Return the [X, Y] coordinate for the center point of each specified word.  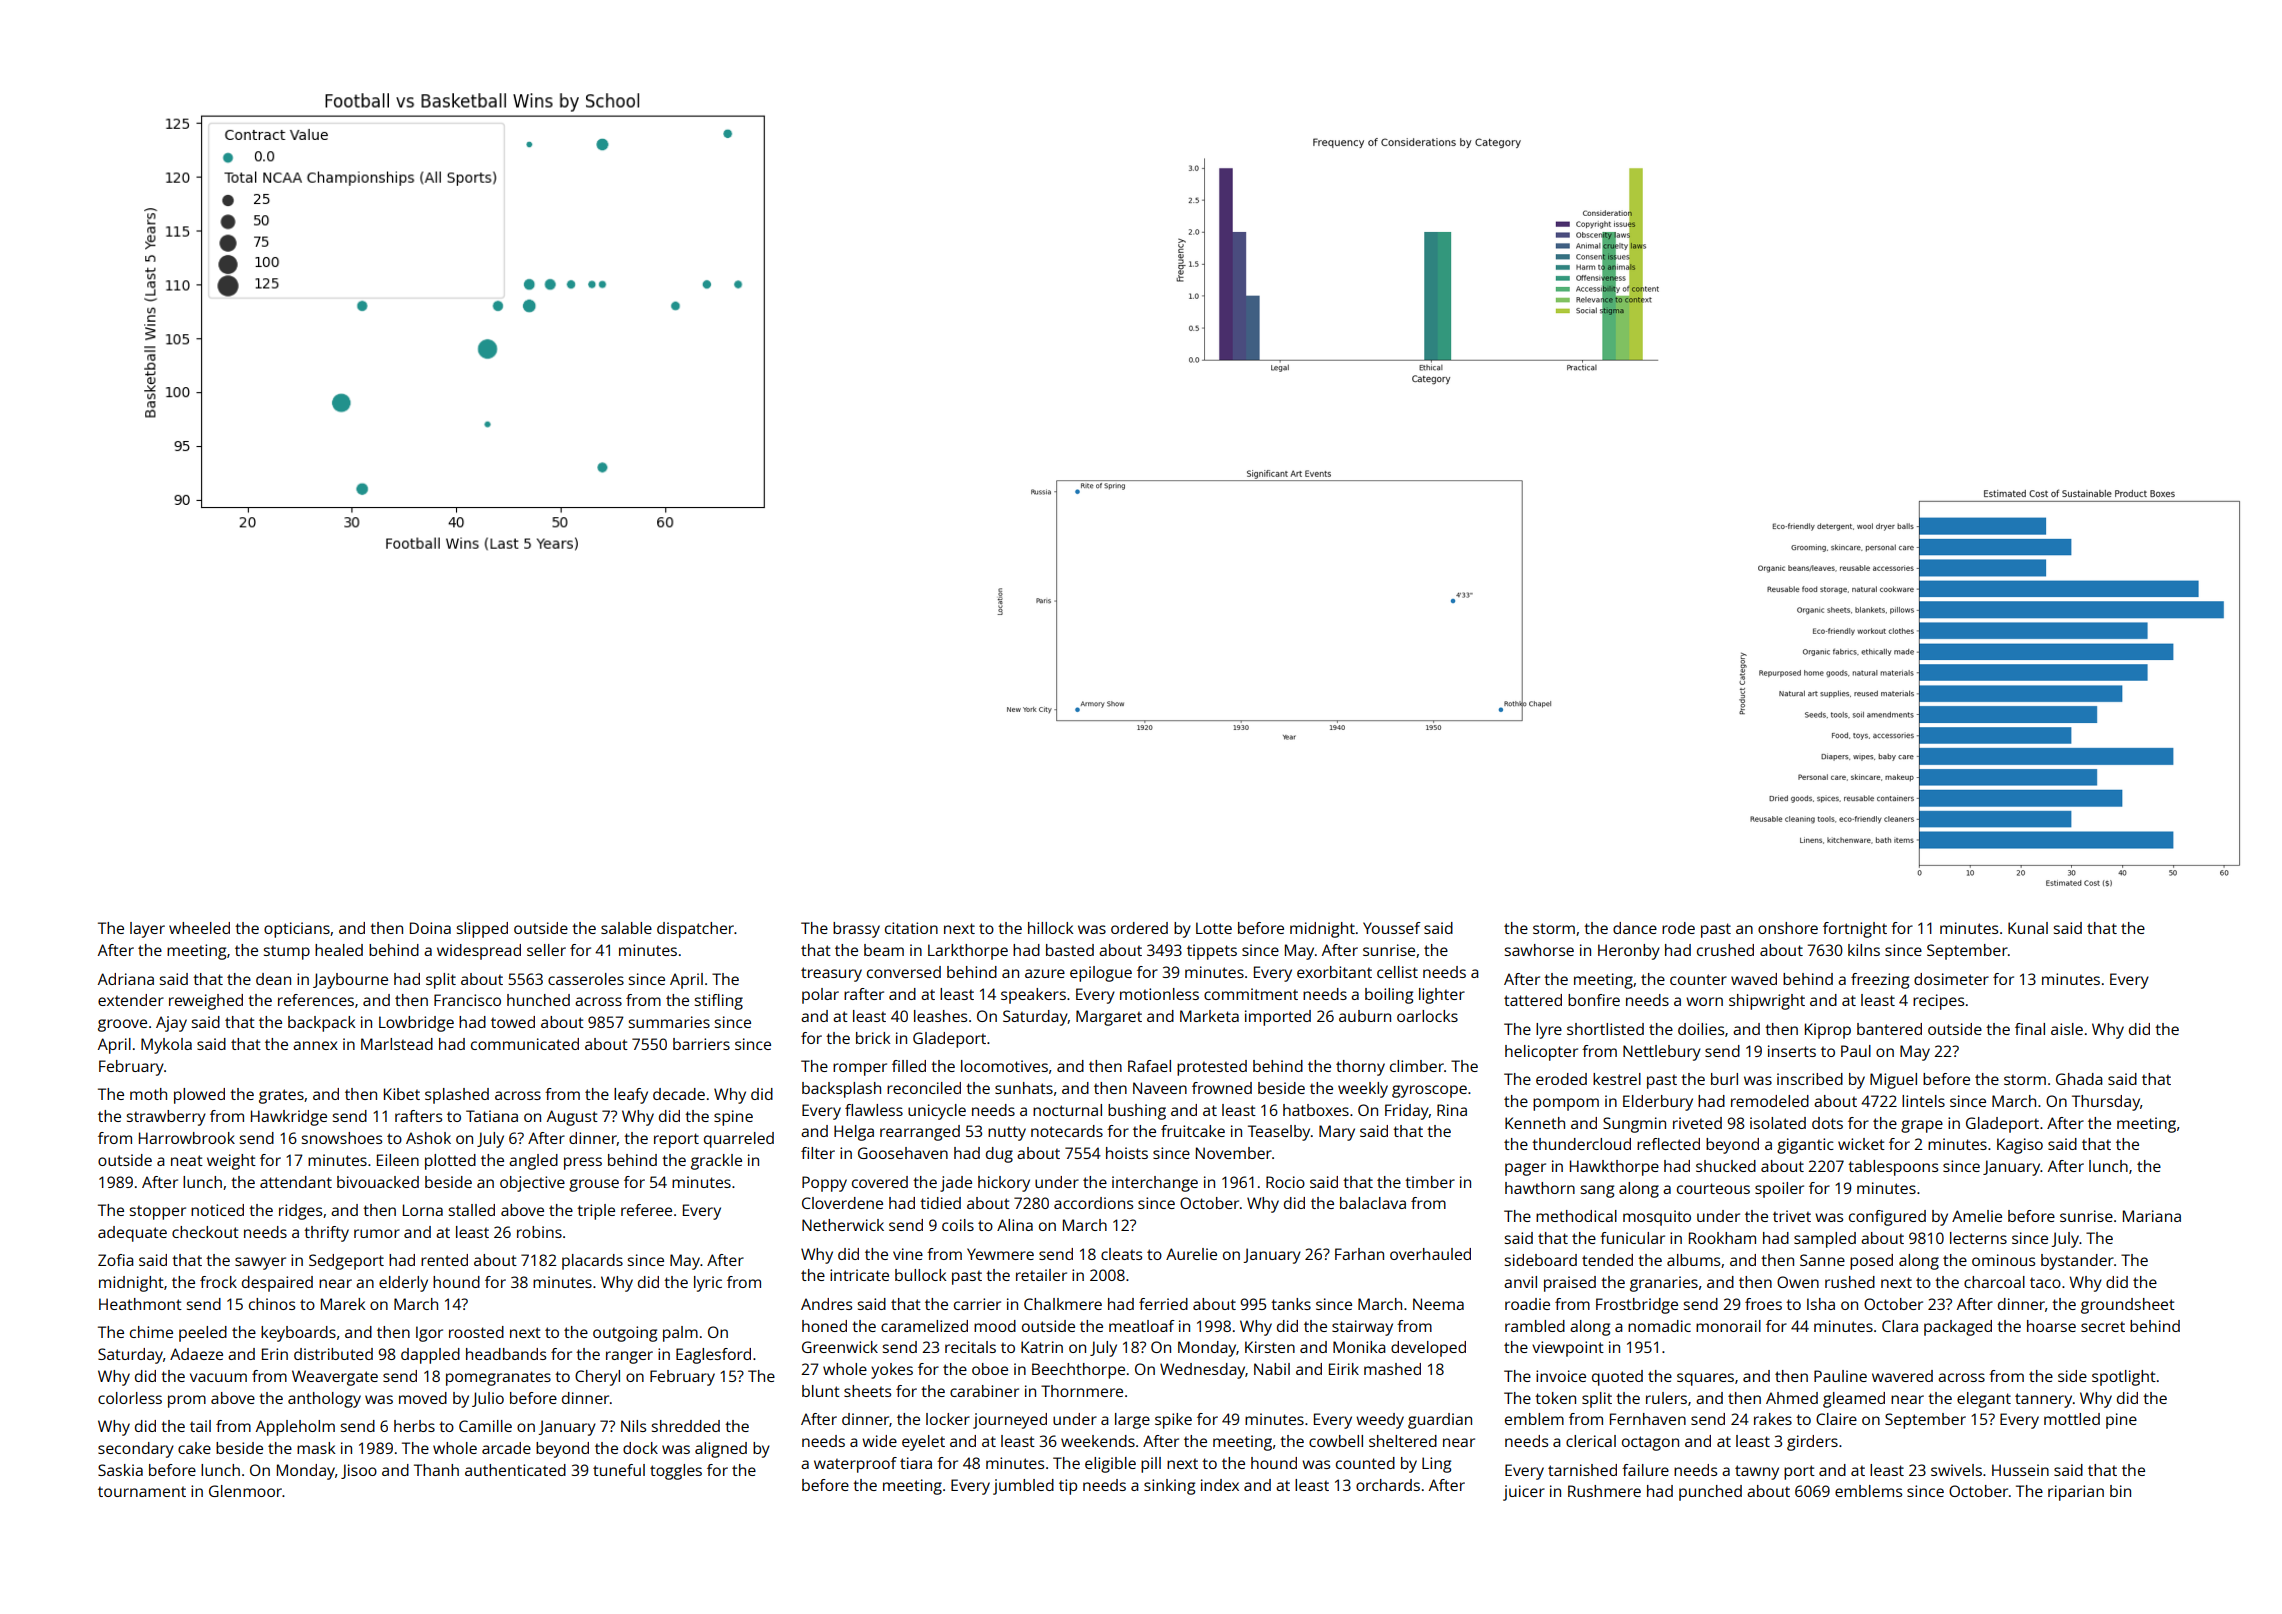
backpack [322, 1024]
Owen [1798, 1282]
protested [1212, 1068]
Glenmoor [245, 1491]
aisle [2067, 1029]
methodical [1576, 1216]
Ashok [428, 1138]
